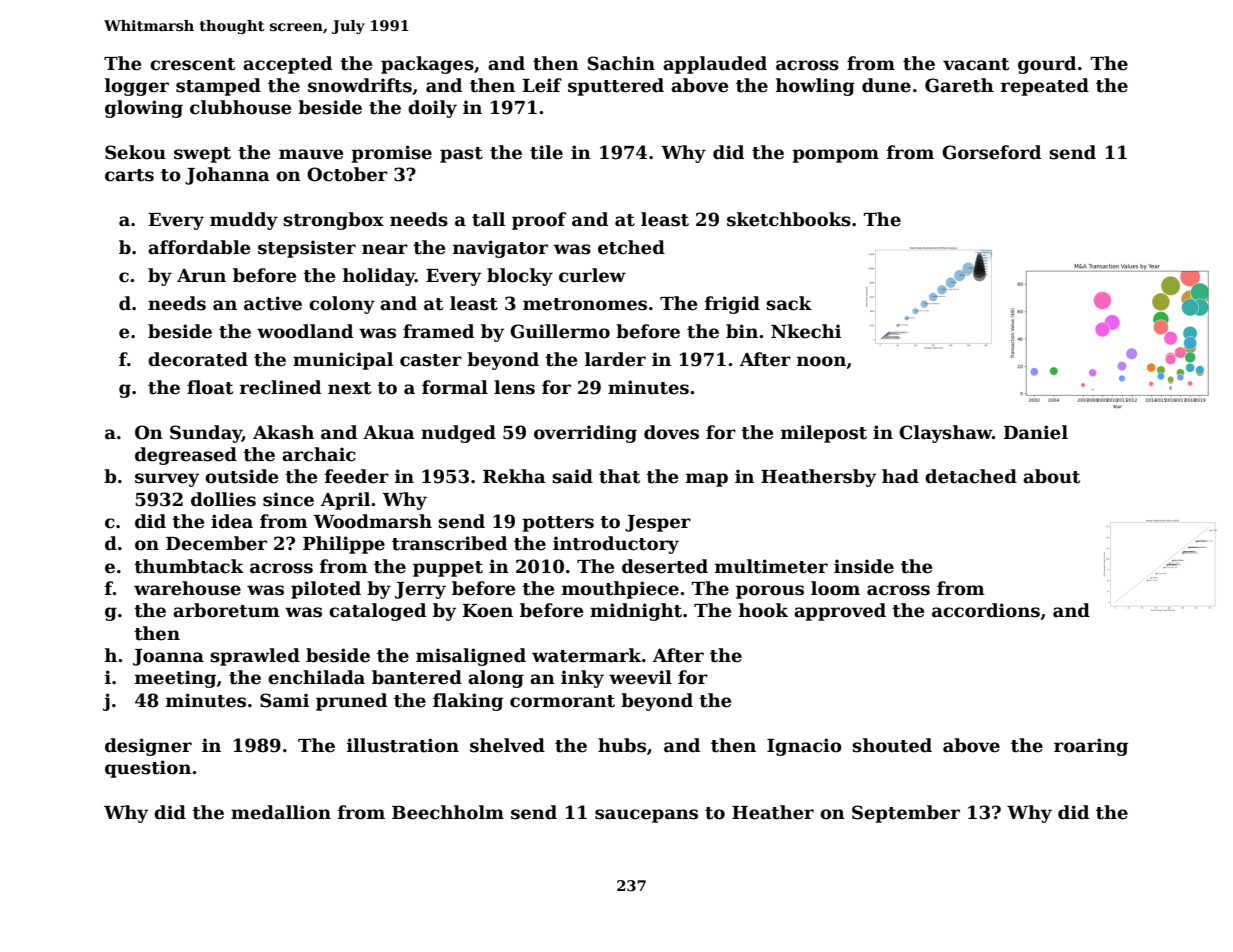 The height and width of the page is (952, 1233). I want to click on Gorseford, so click(991, 152).
